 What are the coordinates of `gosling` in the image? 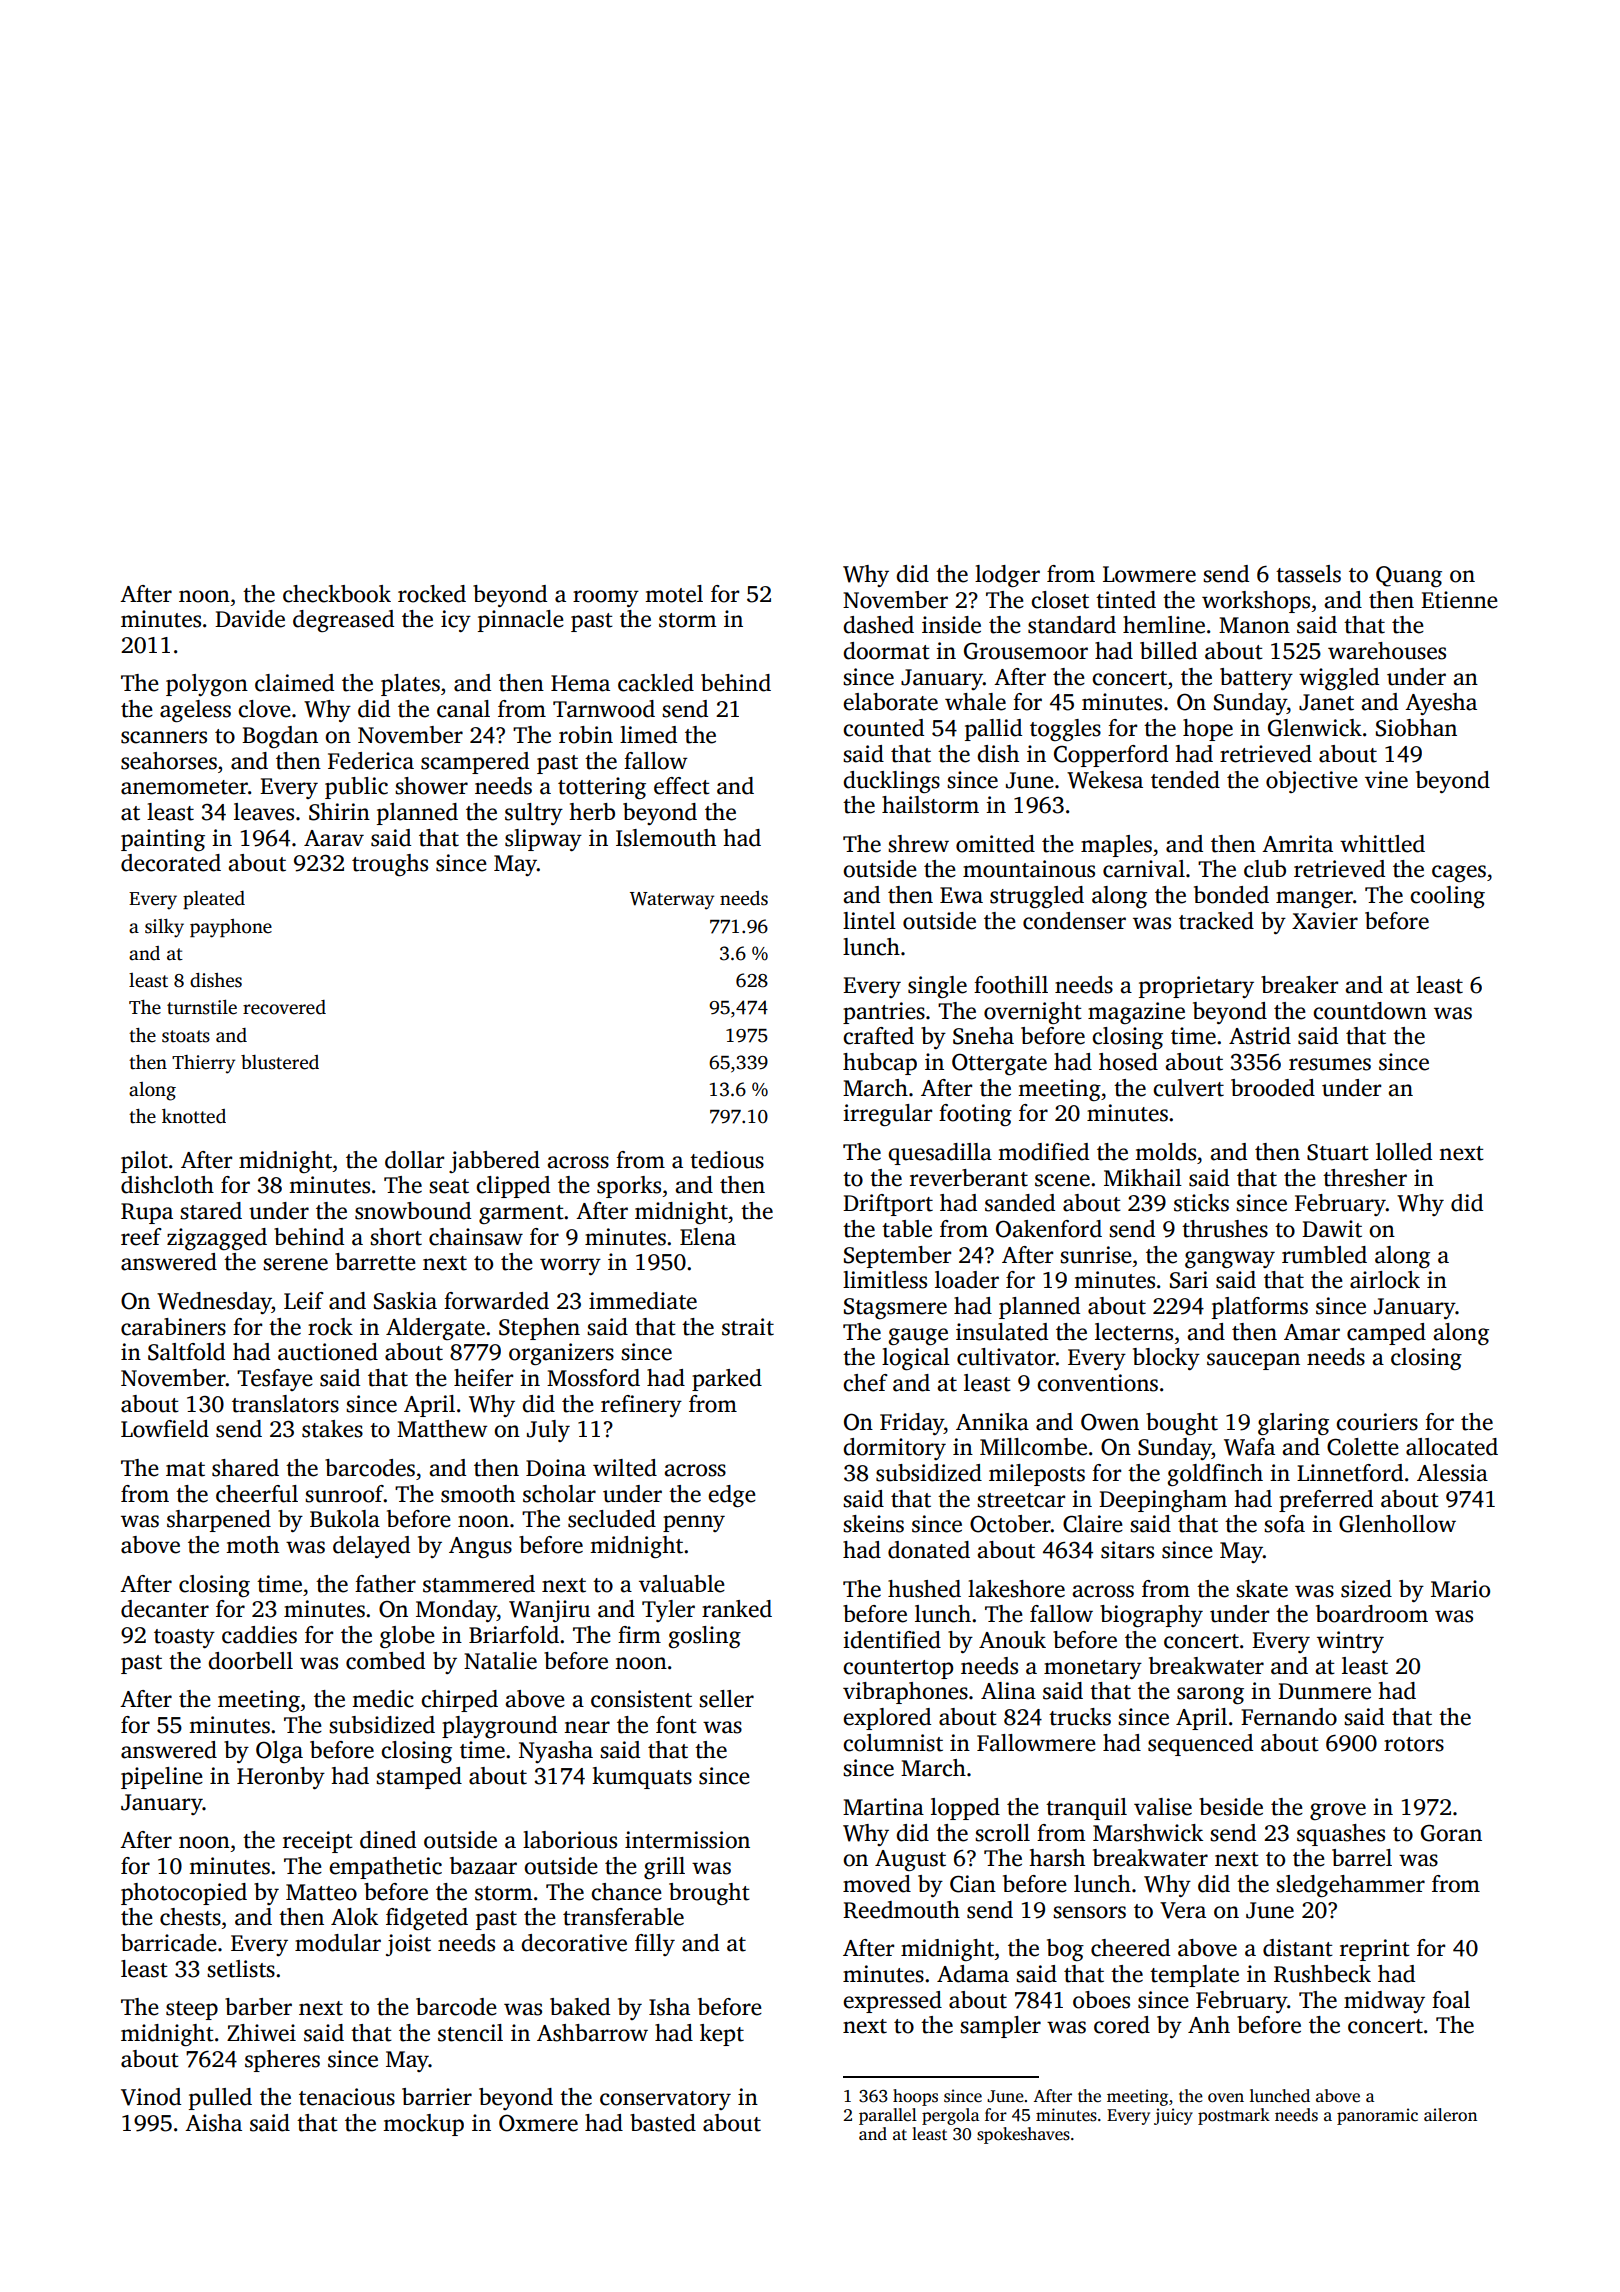 It's located at (705, 1637).
